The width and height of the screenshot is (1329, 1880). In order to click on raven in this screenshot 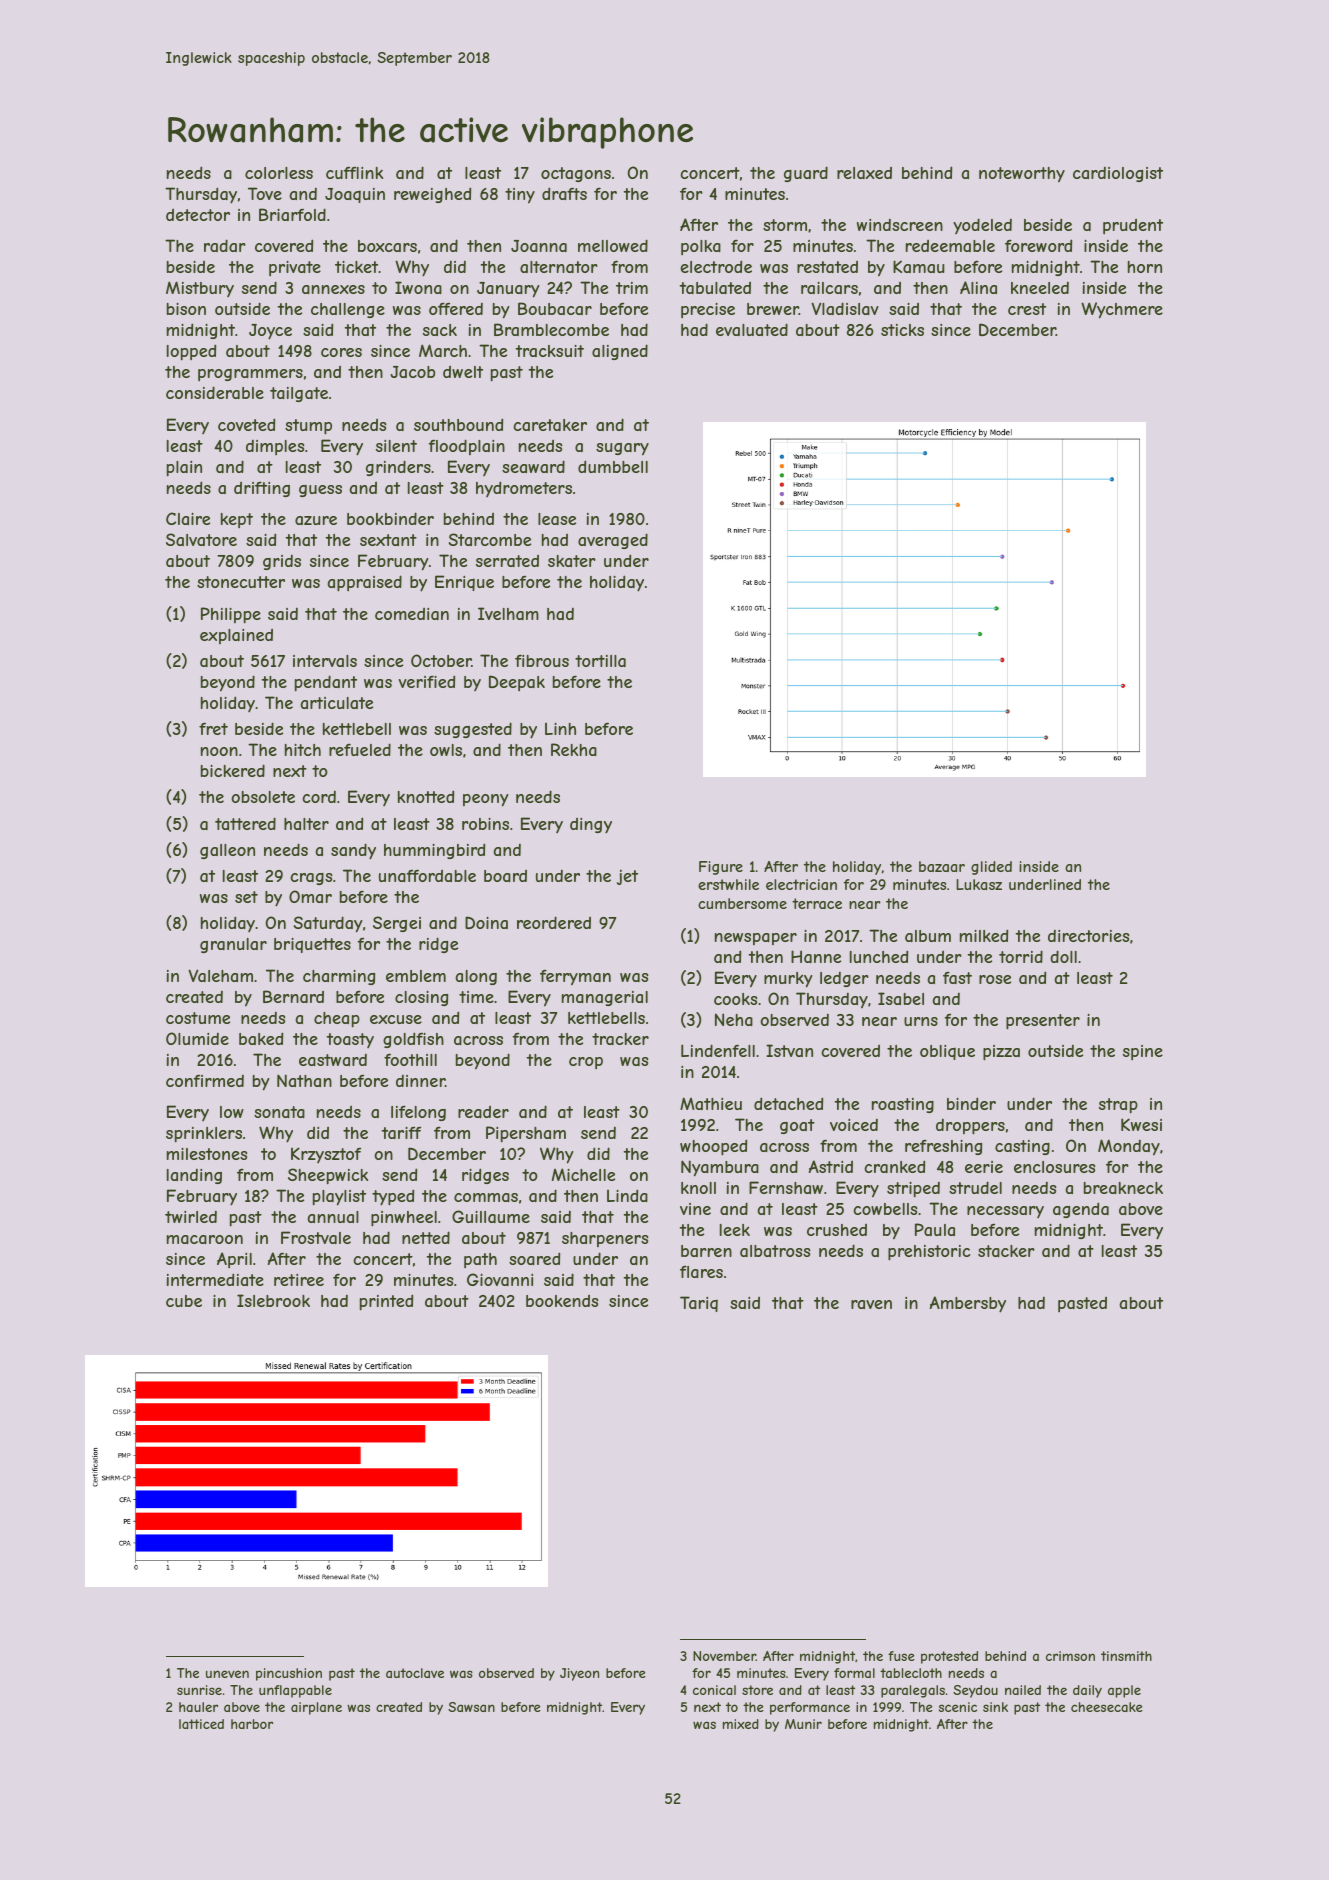, I will do `click(871, 1304)`.
